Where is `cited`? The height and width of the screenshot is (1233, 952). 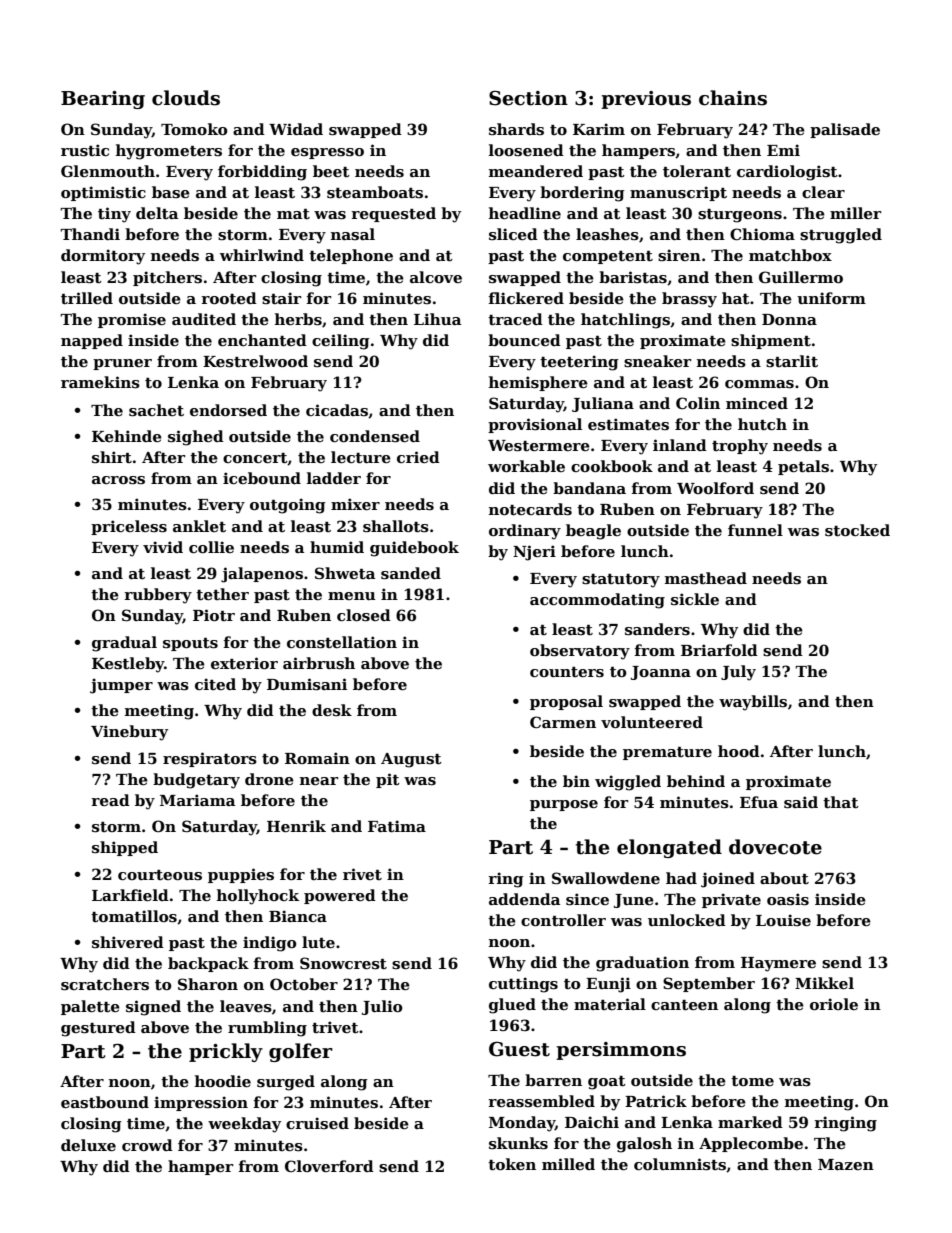
cited is located at coordinates (215, 684).
